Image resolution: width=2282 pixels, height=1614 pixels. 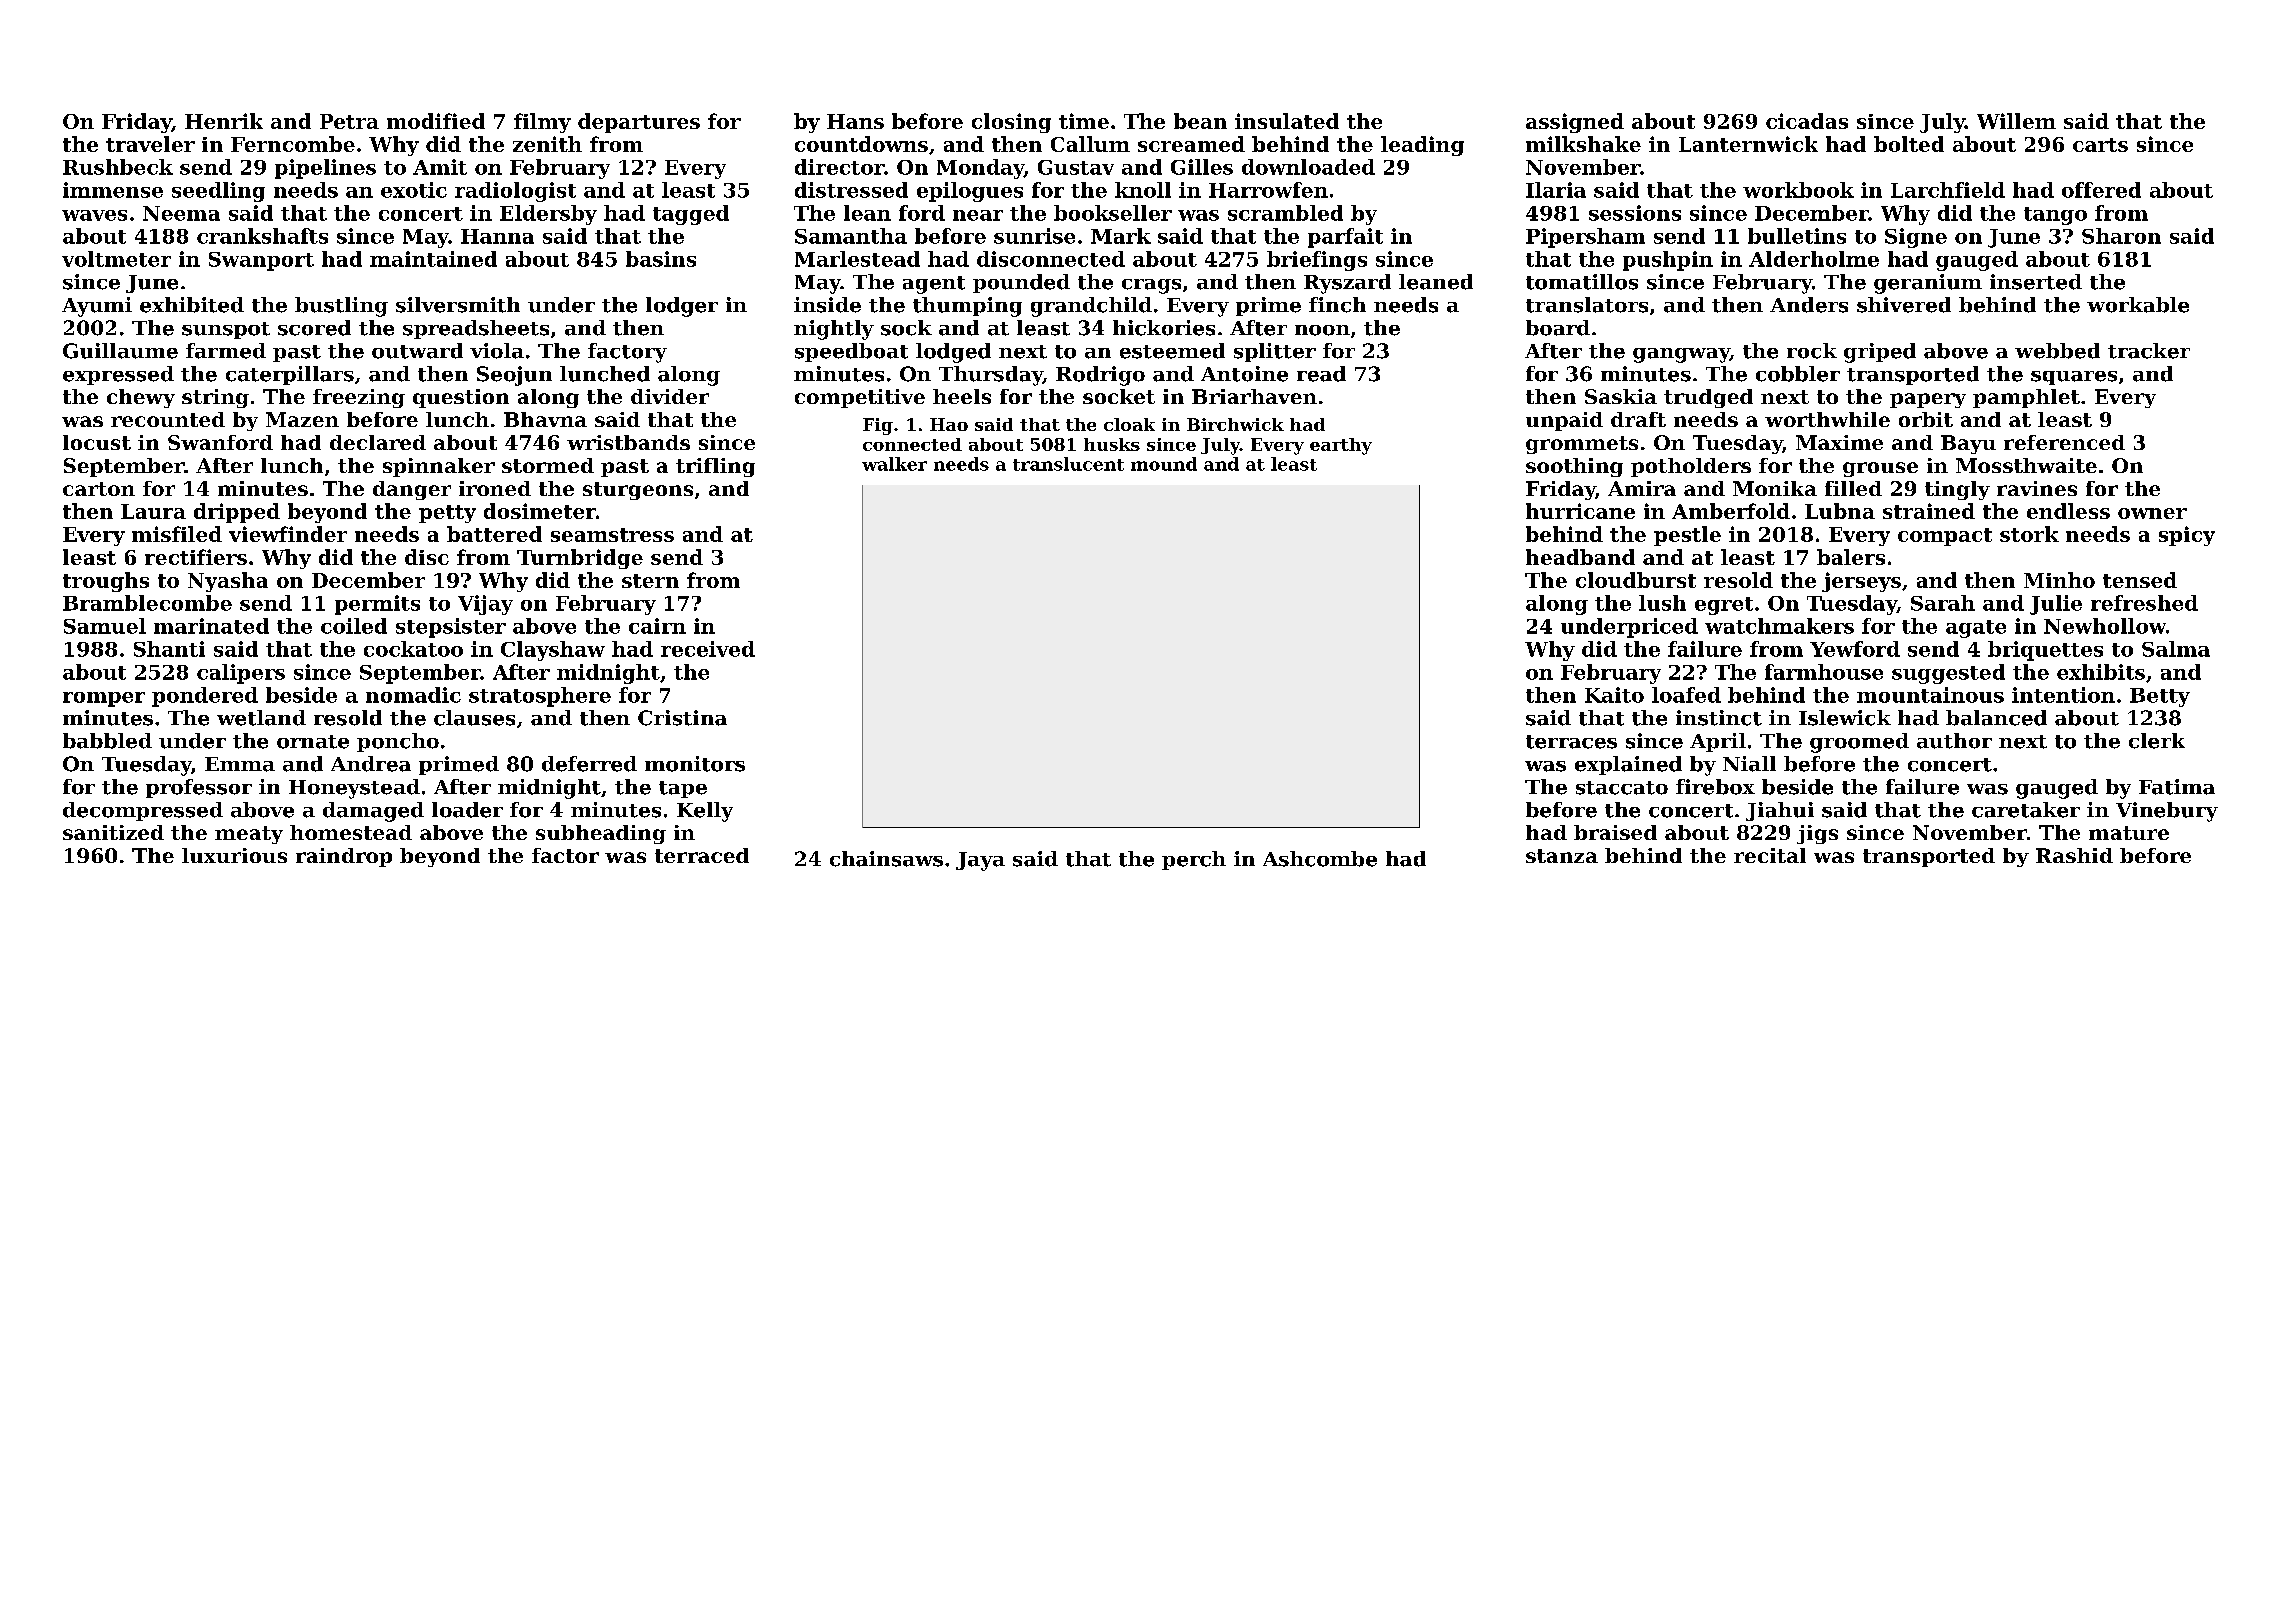 What do you see at coordinates (354, 789) in the page?
I see `Honeystead` at bounding box center [354, 789].
